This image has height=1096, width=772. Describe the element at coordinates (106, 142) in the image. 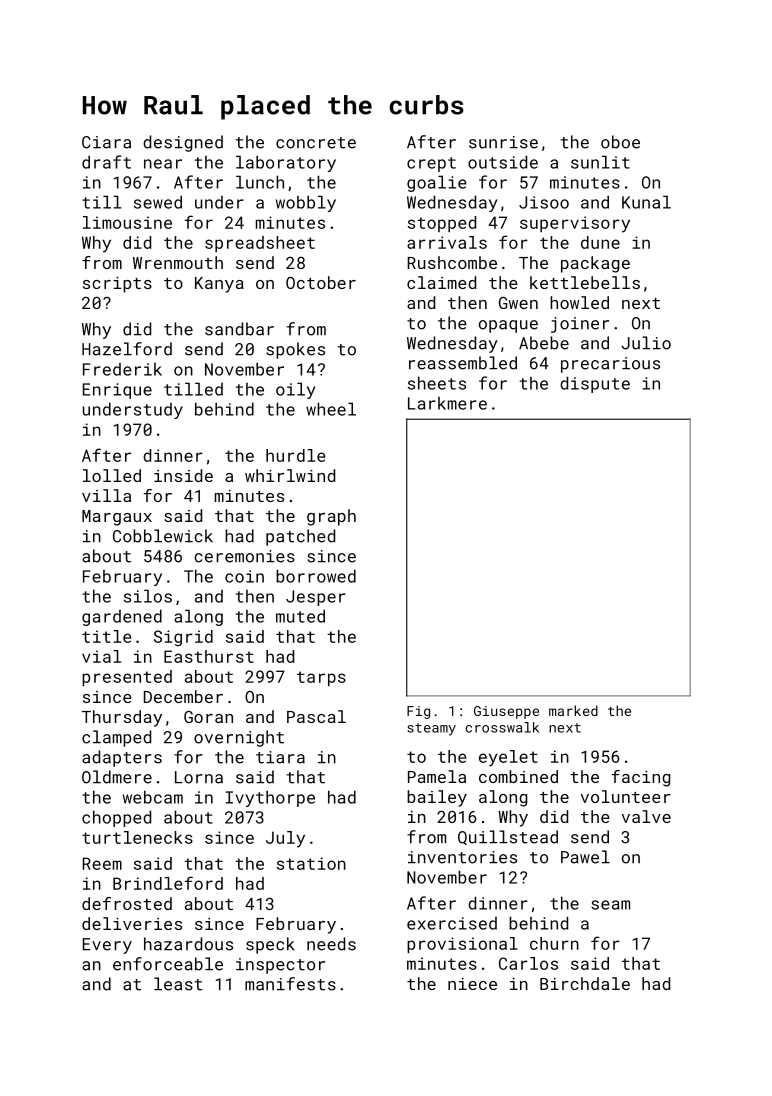

I see `Ciara` at that location.
